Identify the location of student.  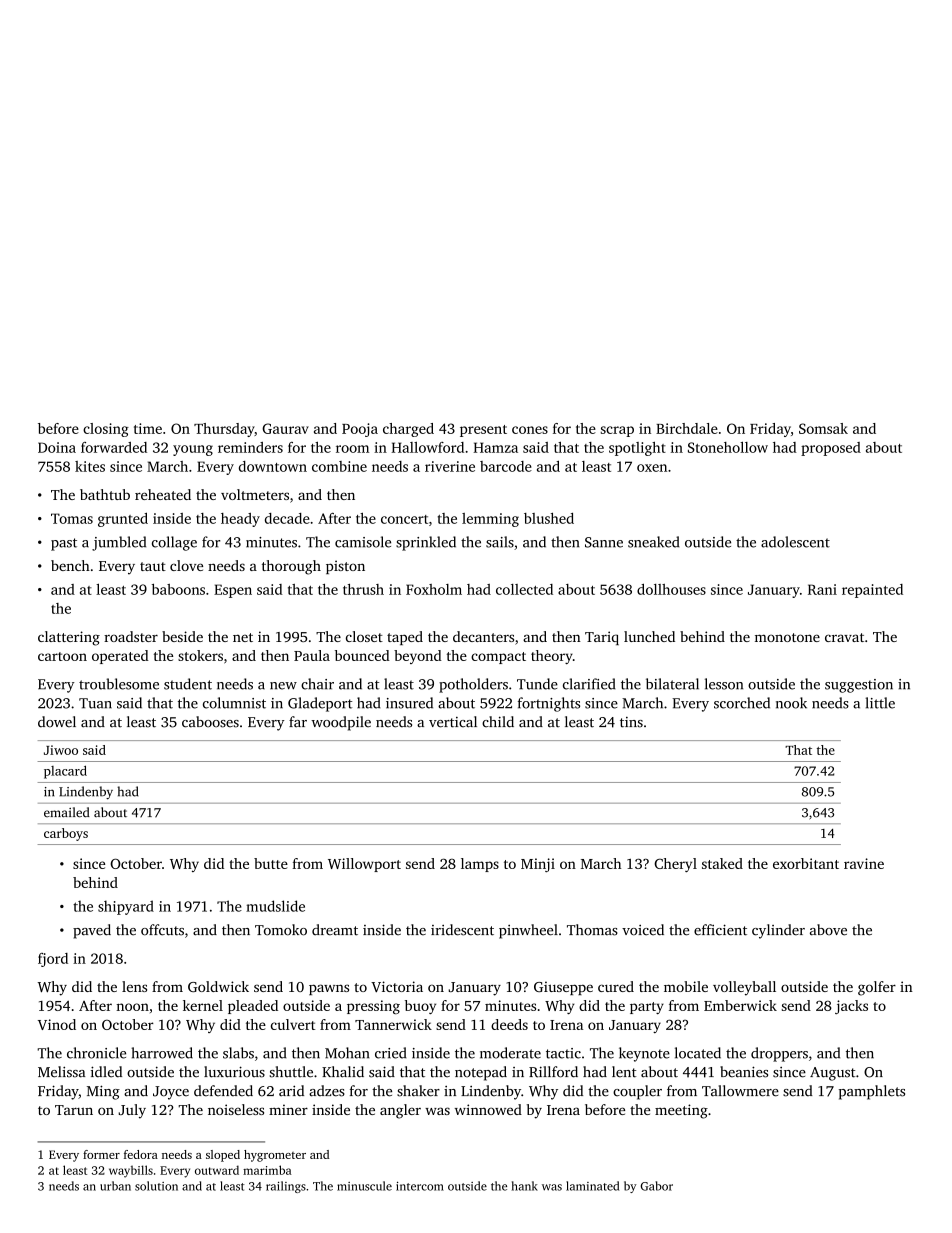
(188, 684).
